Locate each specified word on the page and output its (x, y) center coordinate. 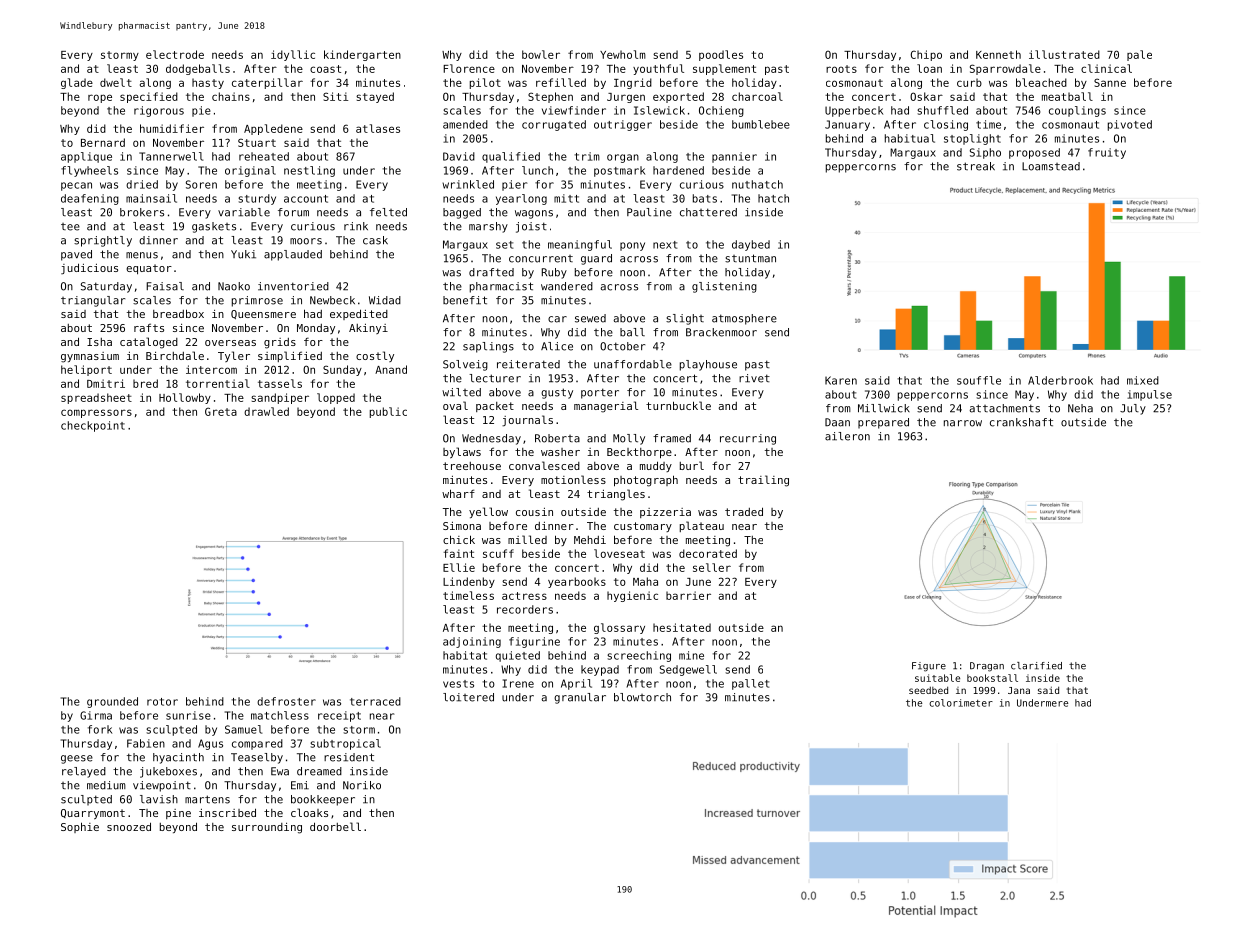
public (388, 412)
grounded (112, 702)
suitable (937, 678)
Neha (1080, 408)
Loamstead (1051, 166)
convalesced (544, 465)
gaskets (214, 227)
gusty (557, 393)
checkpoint (93, 426)
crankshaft (1021, 422)
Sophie (80, 827)
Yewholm (623, 54)
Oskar (926, 96)
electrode (175, 54)
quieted (518, 656)
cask (375, 240)
